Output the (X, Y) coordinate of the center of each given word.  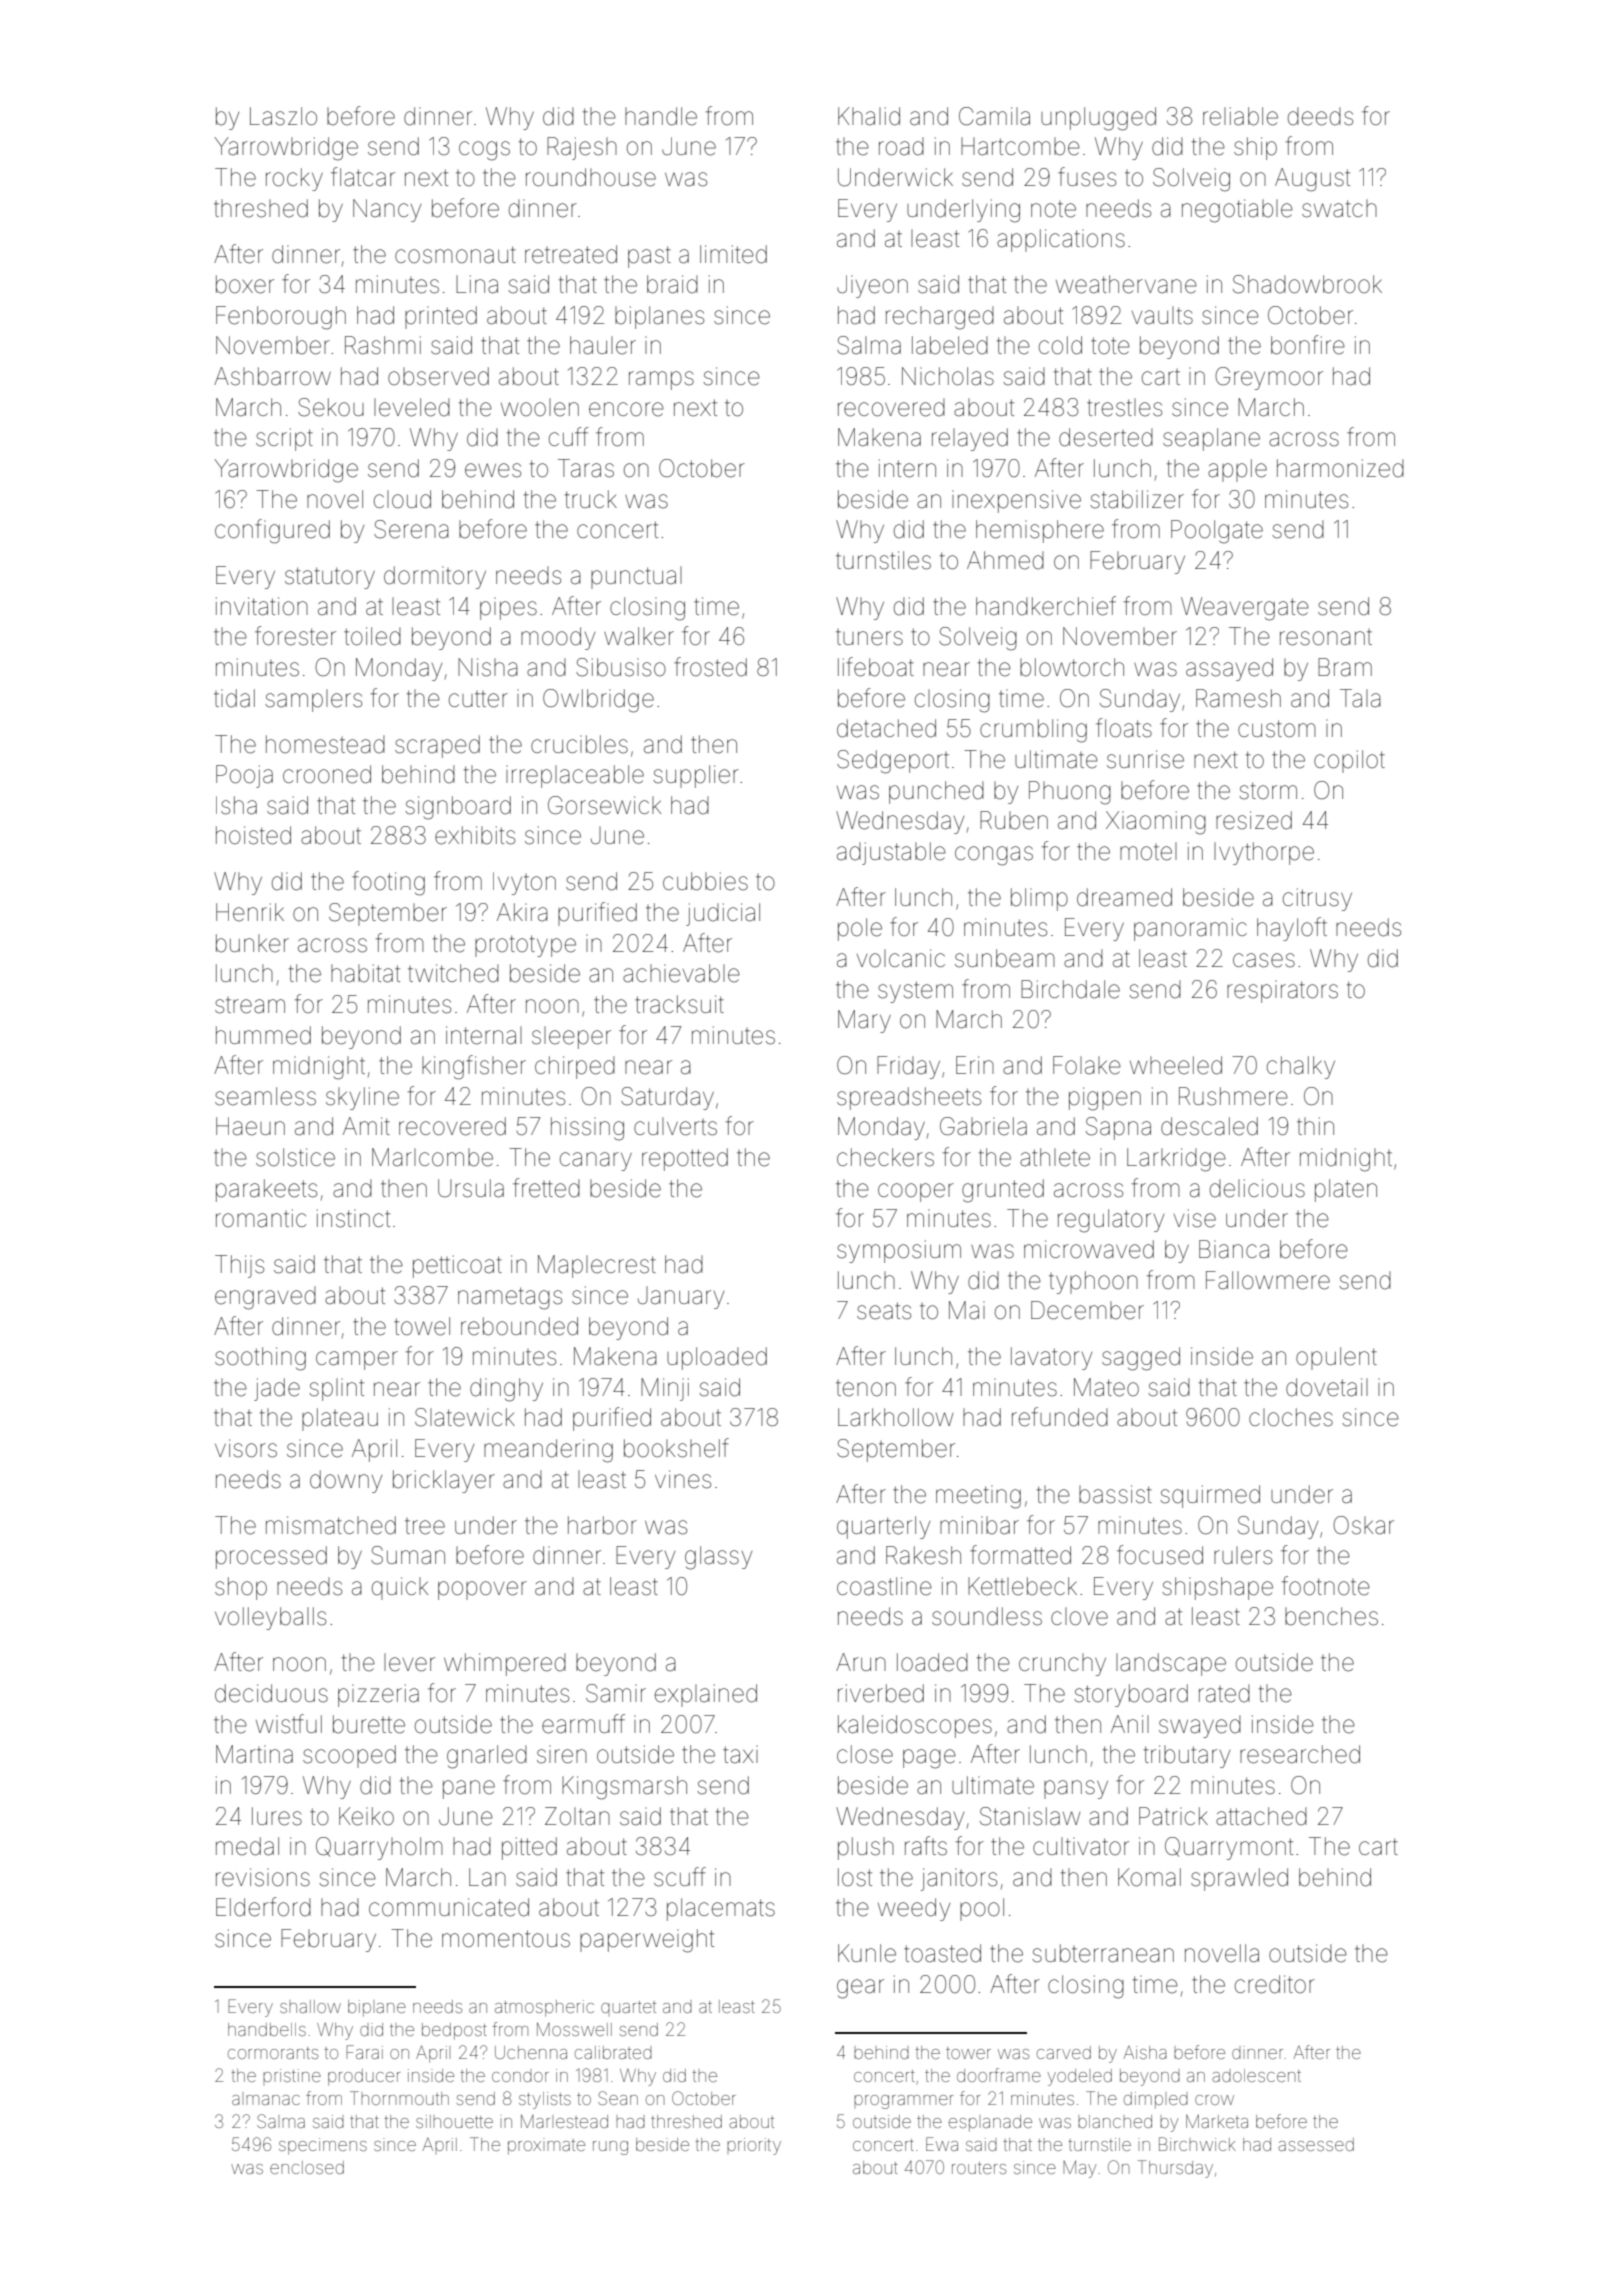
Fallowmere (1268, 1280)
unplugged (1098, 119)
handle (661, 116)
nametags (510, 1298)
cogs (484, 151)
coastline (884, 1586)
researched (1300, 1754)
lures (277, 1816)
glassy (718, 1558)
